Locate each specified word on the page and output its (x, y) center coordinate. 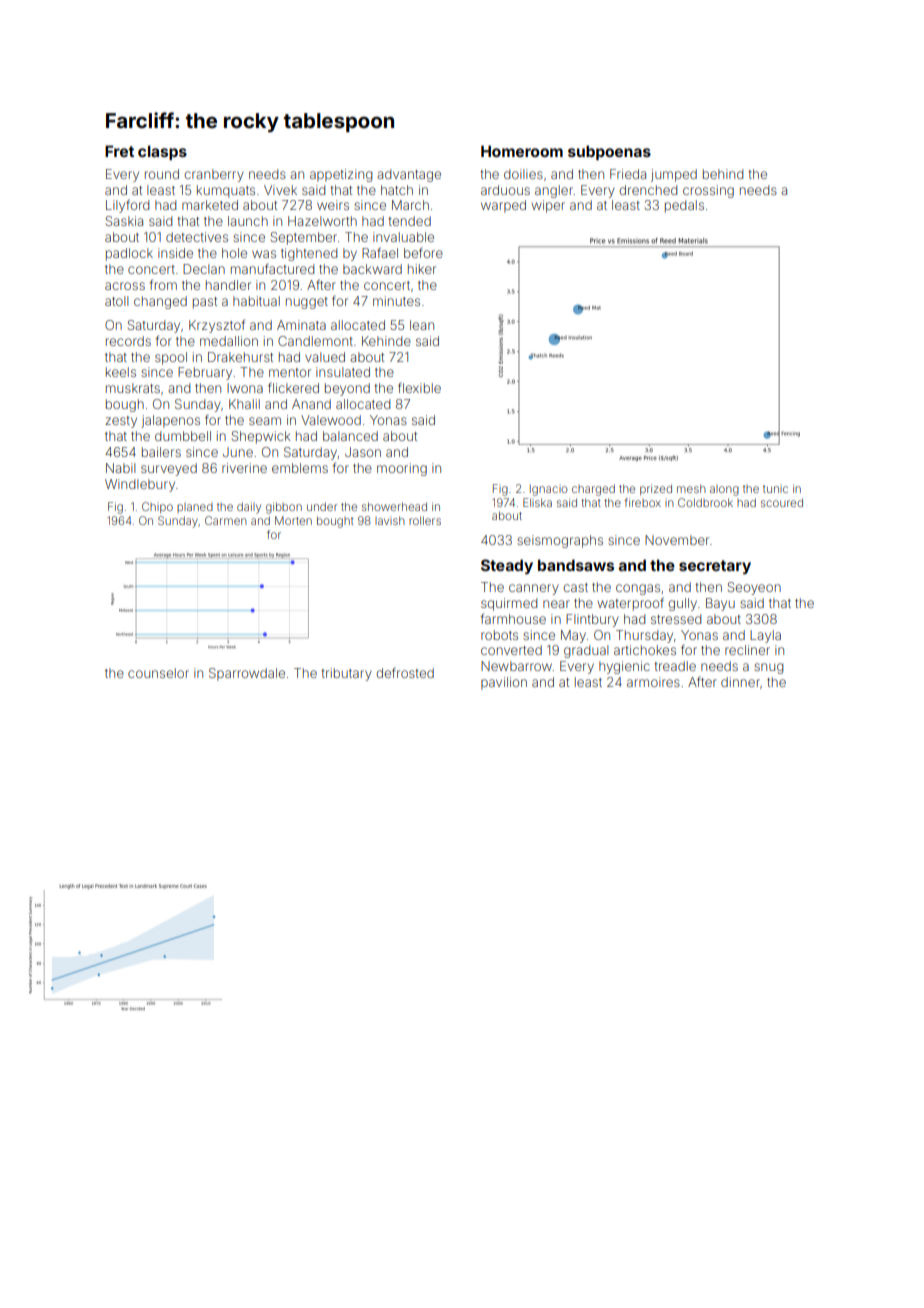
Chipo (157, 507)
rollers (425, 520)
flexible (419, 388)
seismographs (560, 541)
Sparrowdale (247, 674)
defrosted (405, 673)
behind (723, 174)
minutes (396, 301)
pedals (684, 206)
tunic (775, 489)
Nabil (120, 468)
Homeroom (522, 151)
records (128, 341)
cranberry (214, 175)
